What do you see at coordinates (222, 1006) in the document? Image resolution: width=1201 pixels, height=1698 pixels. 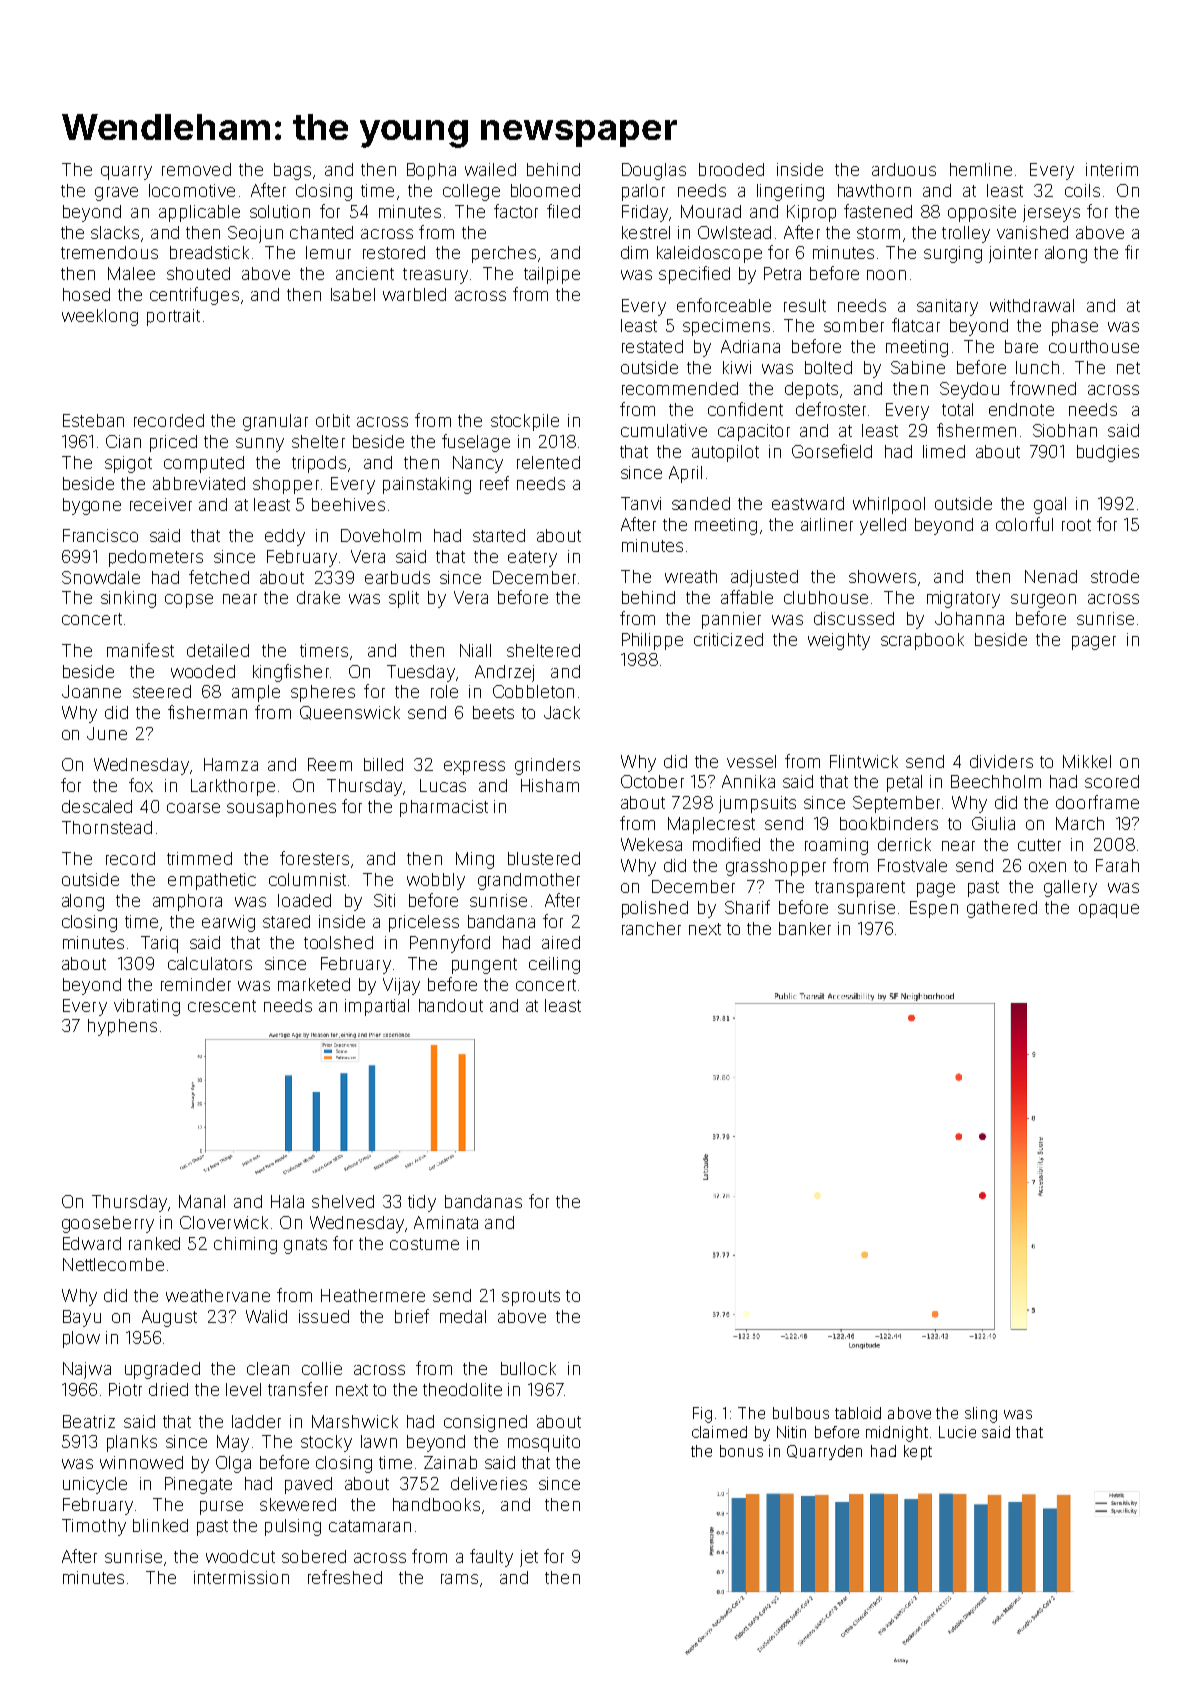 I see `crescent` at bounding box center [222, 1006].
